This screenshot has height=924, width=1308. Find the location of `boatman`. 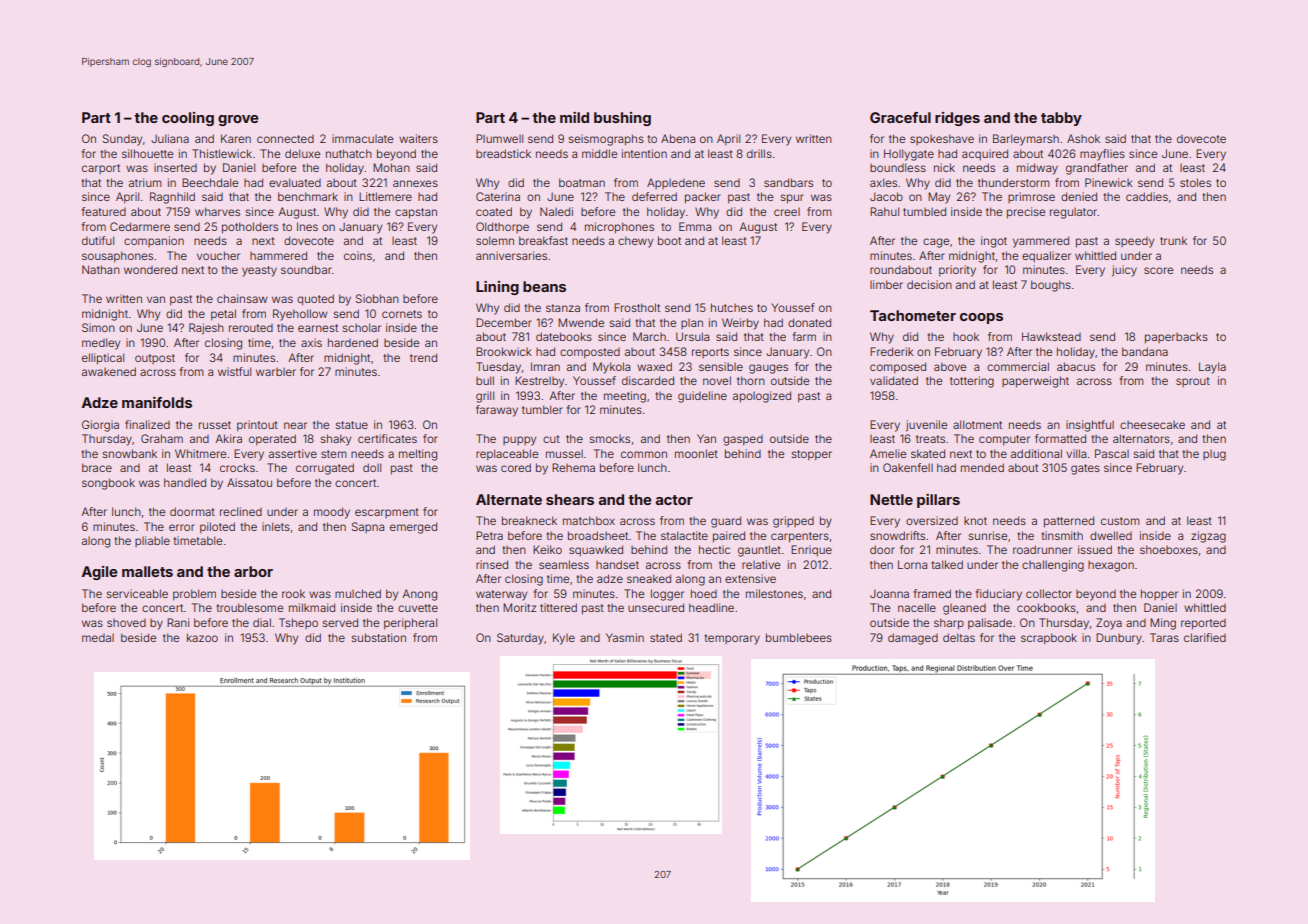

boatman is located at coordinates (582, 182).
